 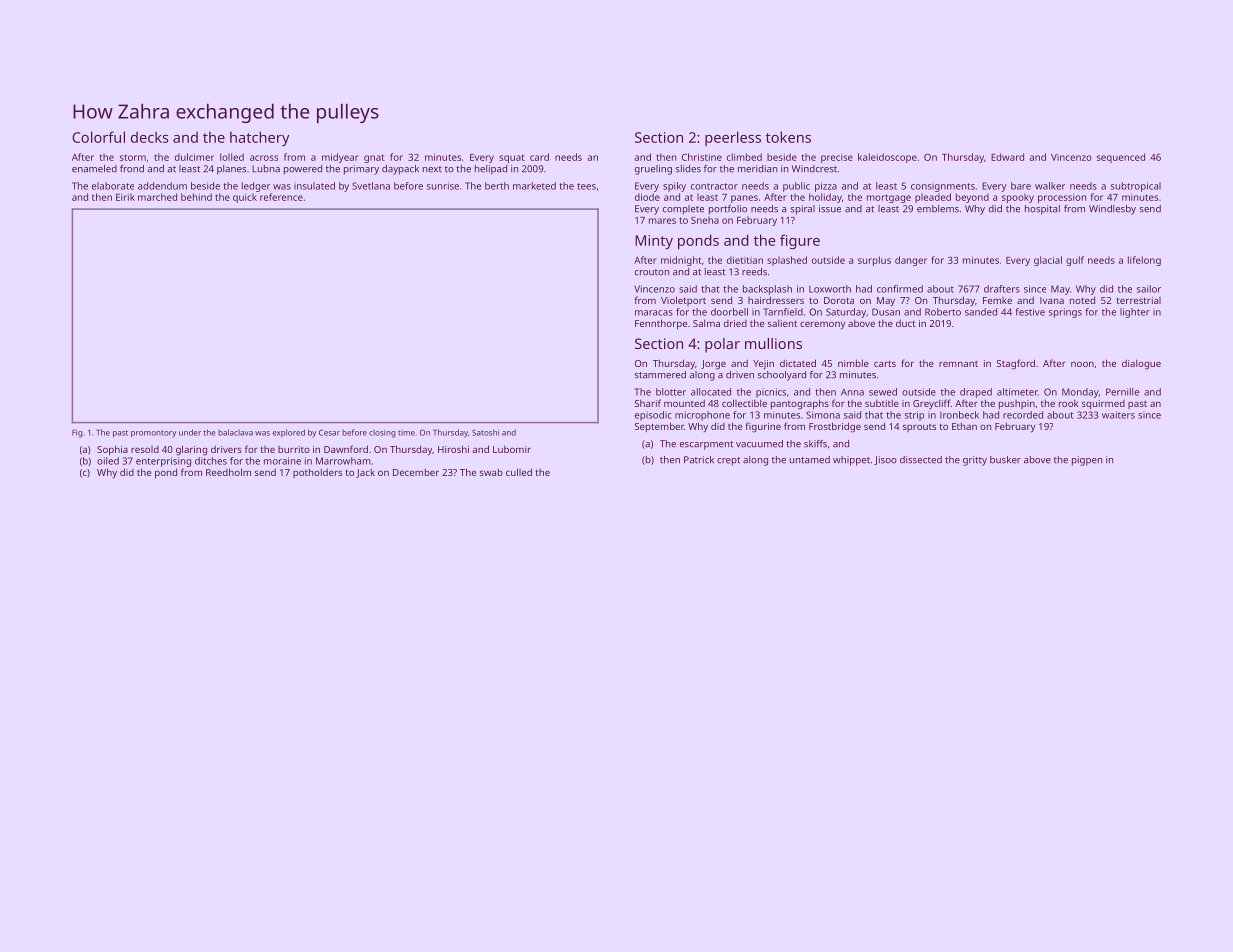 I want to click on Minty, so click(x=654, y=242).
